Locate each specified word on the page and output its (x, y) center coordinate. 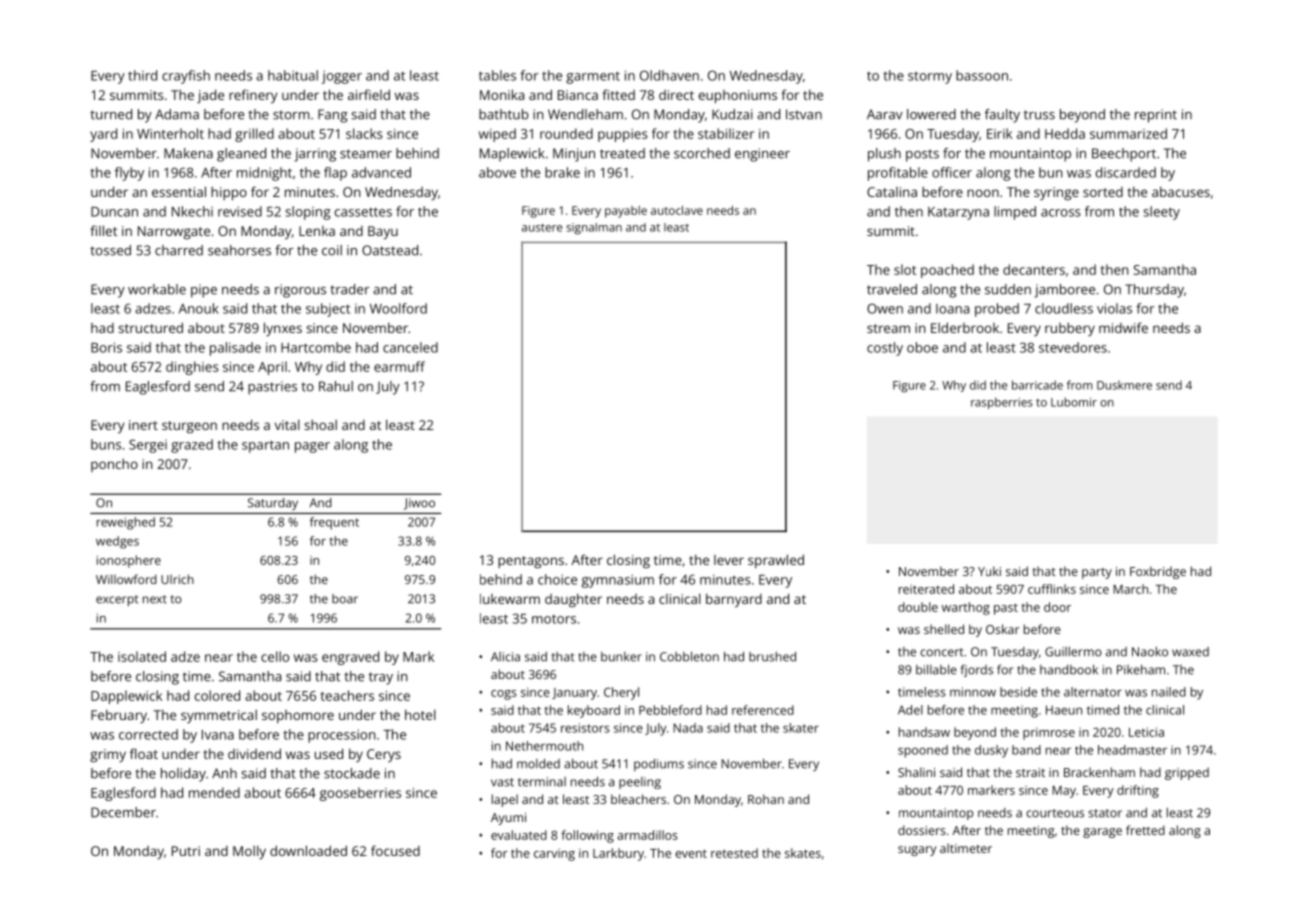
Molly (249, 852)
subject (328, 310)
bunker (621, 657)
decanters (1034, 269)
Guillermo (1073, 652)
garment (593, 77)
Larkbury (618, 854)
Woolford (398, 308)
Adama (177, 114)
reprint (1156, 116)
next (155, 599)
